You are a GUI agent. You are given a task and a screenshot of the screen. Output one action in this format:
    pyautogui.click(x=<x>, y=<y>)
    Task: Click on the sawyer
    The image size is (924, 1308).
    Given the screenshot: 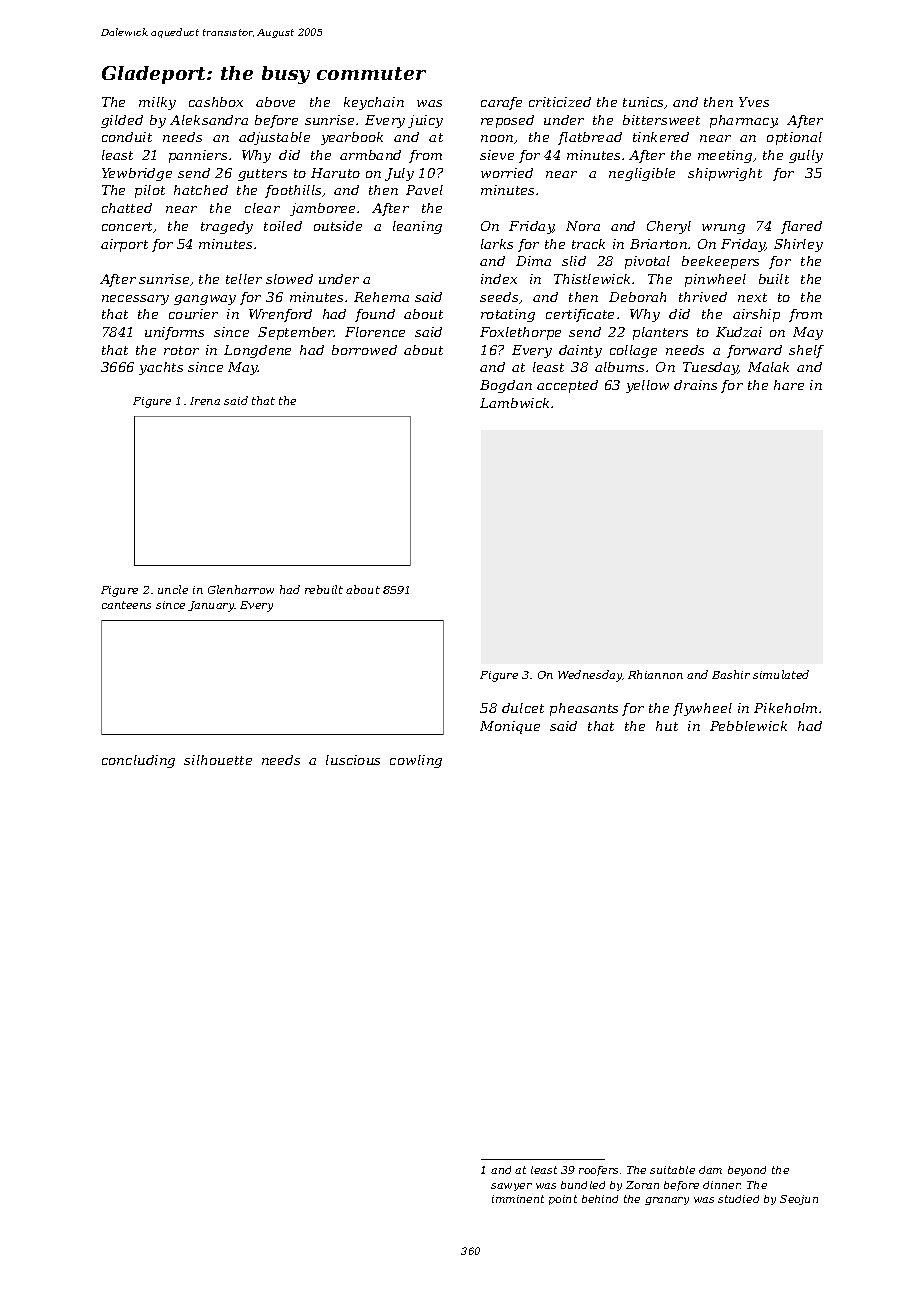 What is the action you would take?
    pyautogui.click(x=511, y=1187)
